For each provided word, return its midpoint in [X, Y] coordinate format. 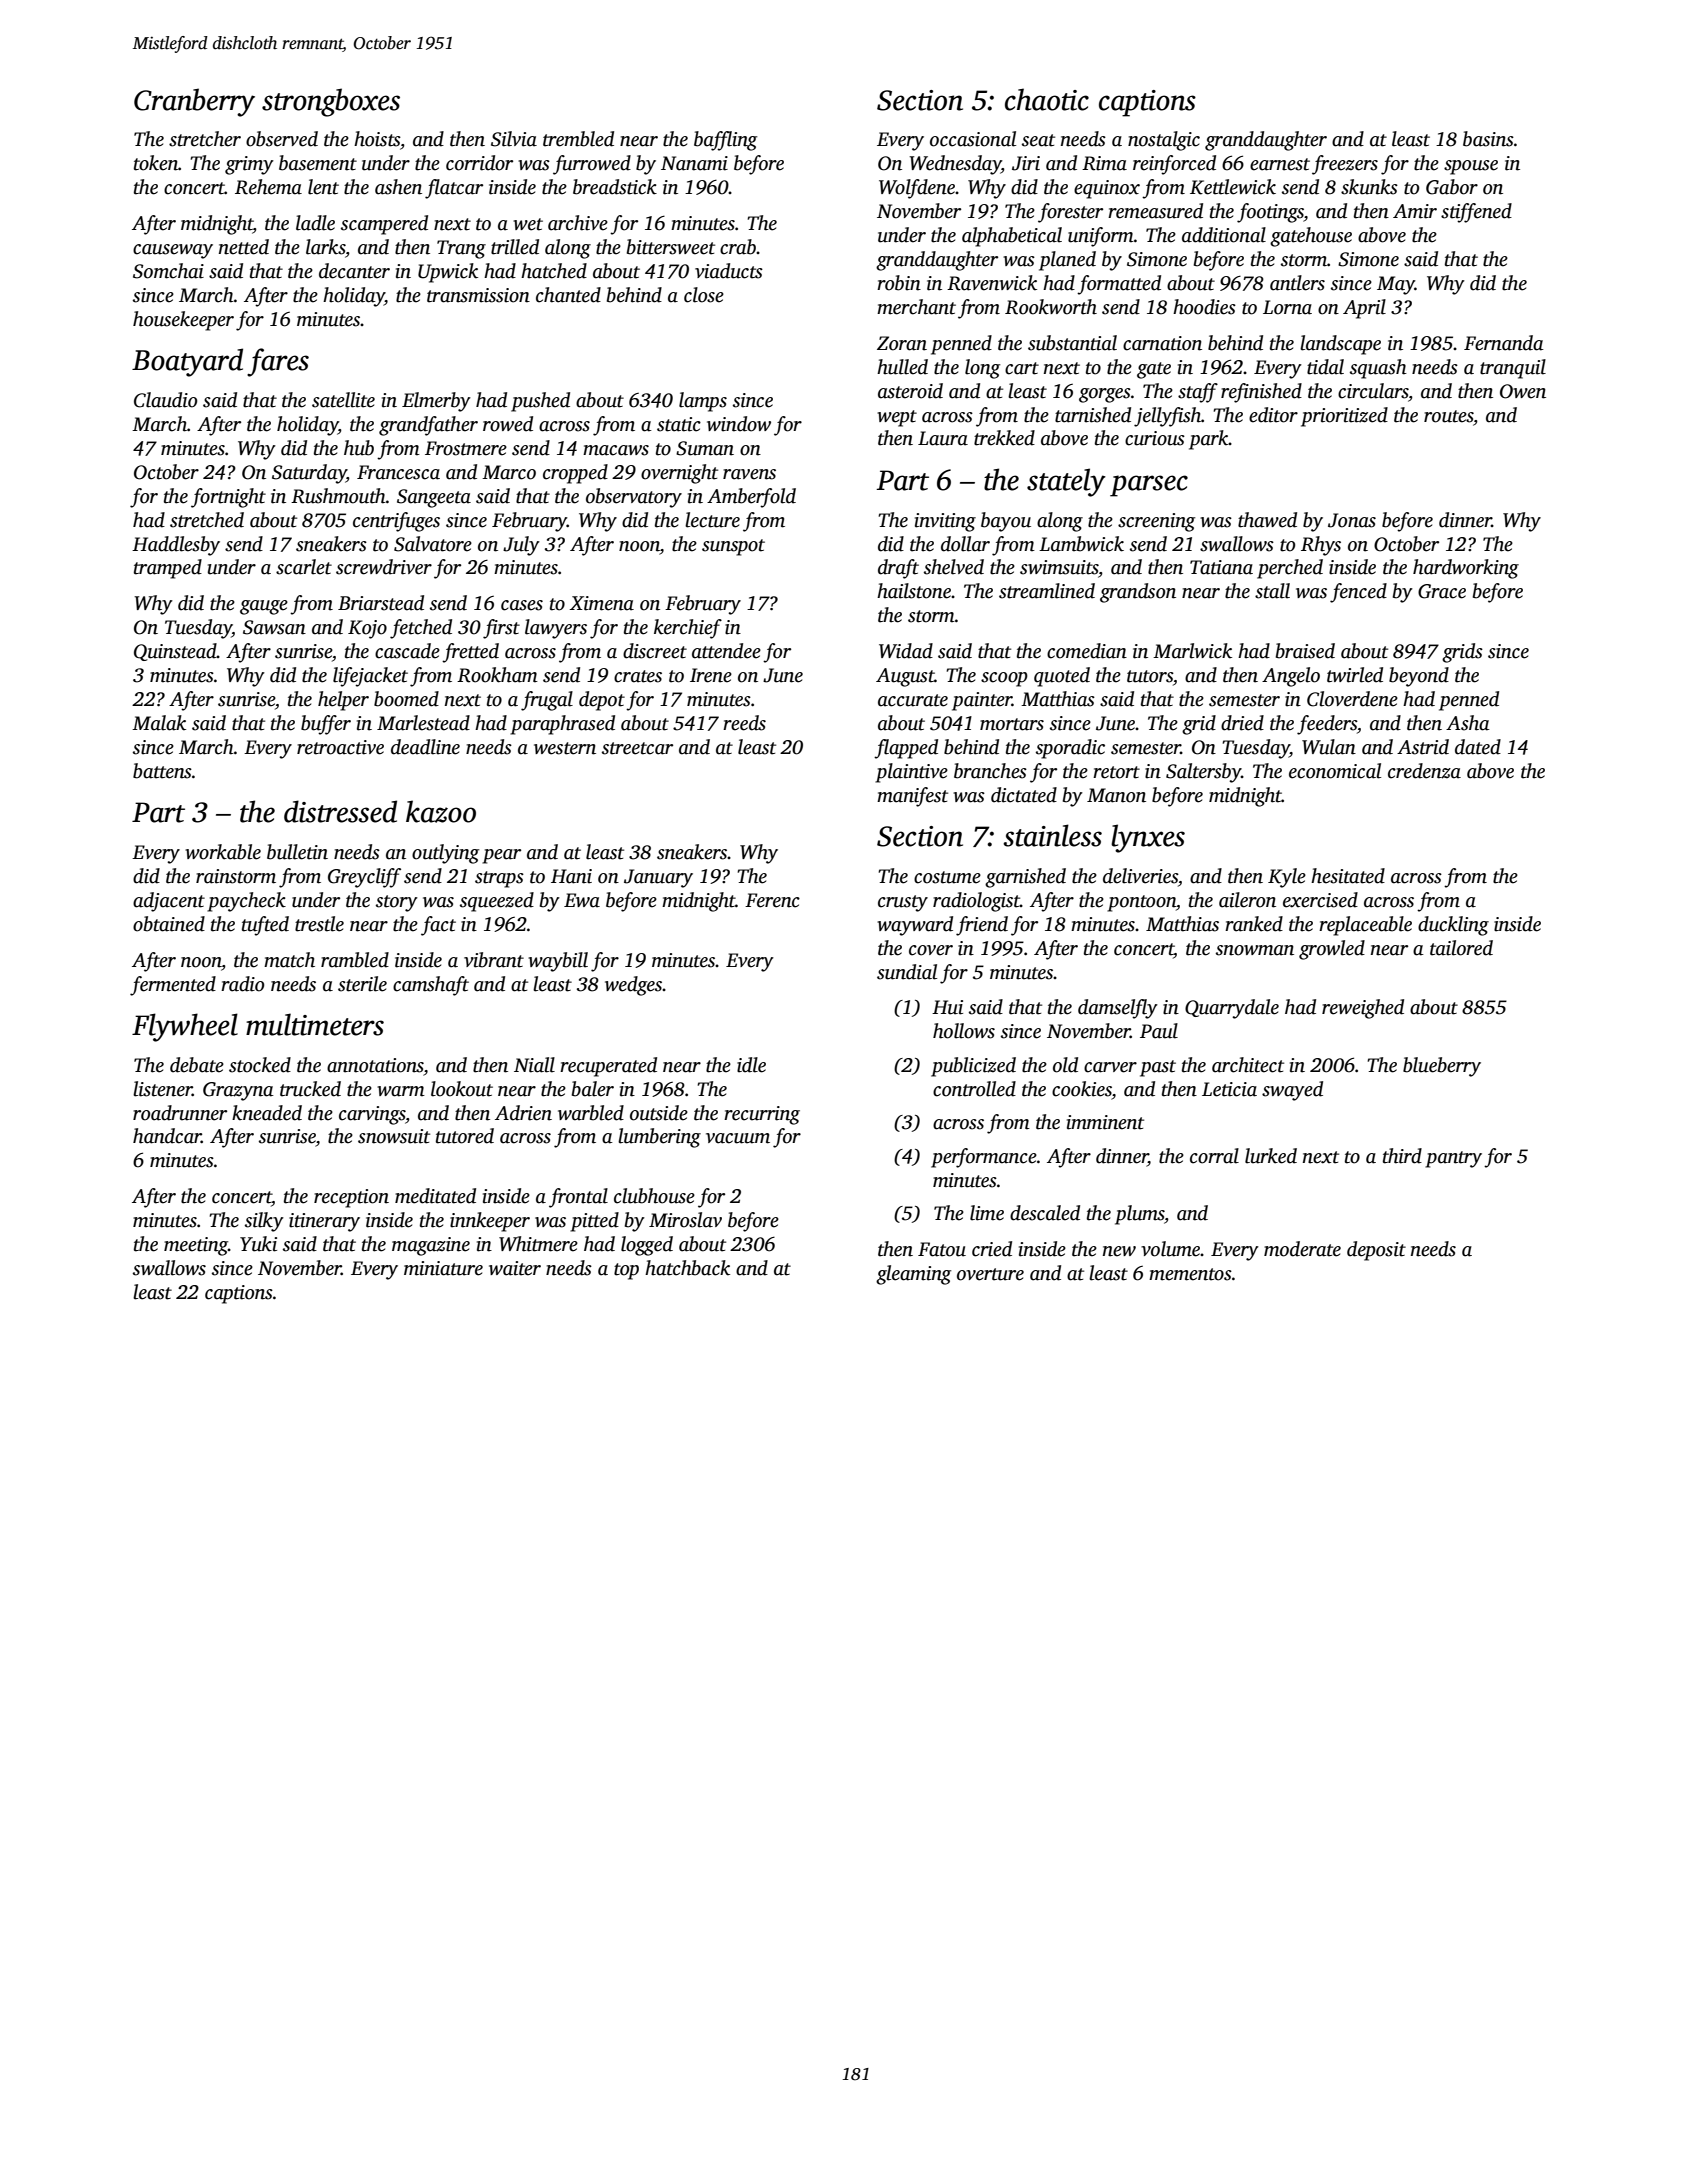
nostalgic [1164, 141]
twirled [1355, 675]
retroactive [340, 747]
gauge [264, 607]
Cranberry [194, 102]
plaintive [911, 773]
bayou [1006, 522]
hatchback [687, 1268]
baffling [725, 141]
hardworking [1466, 569]
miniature [443, 1268]
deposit [1376, 1251]
